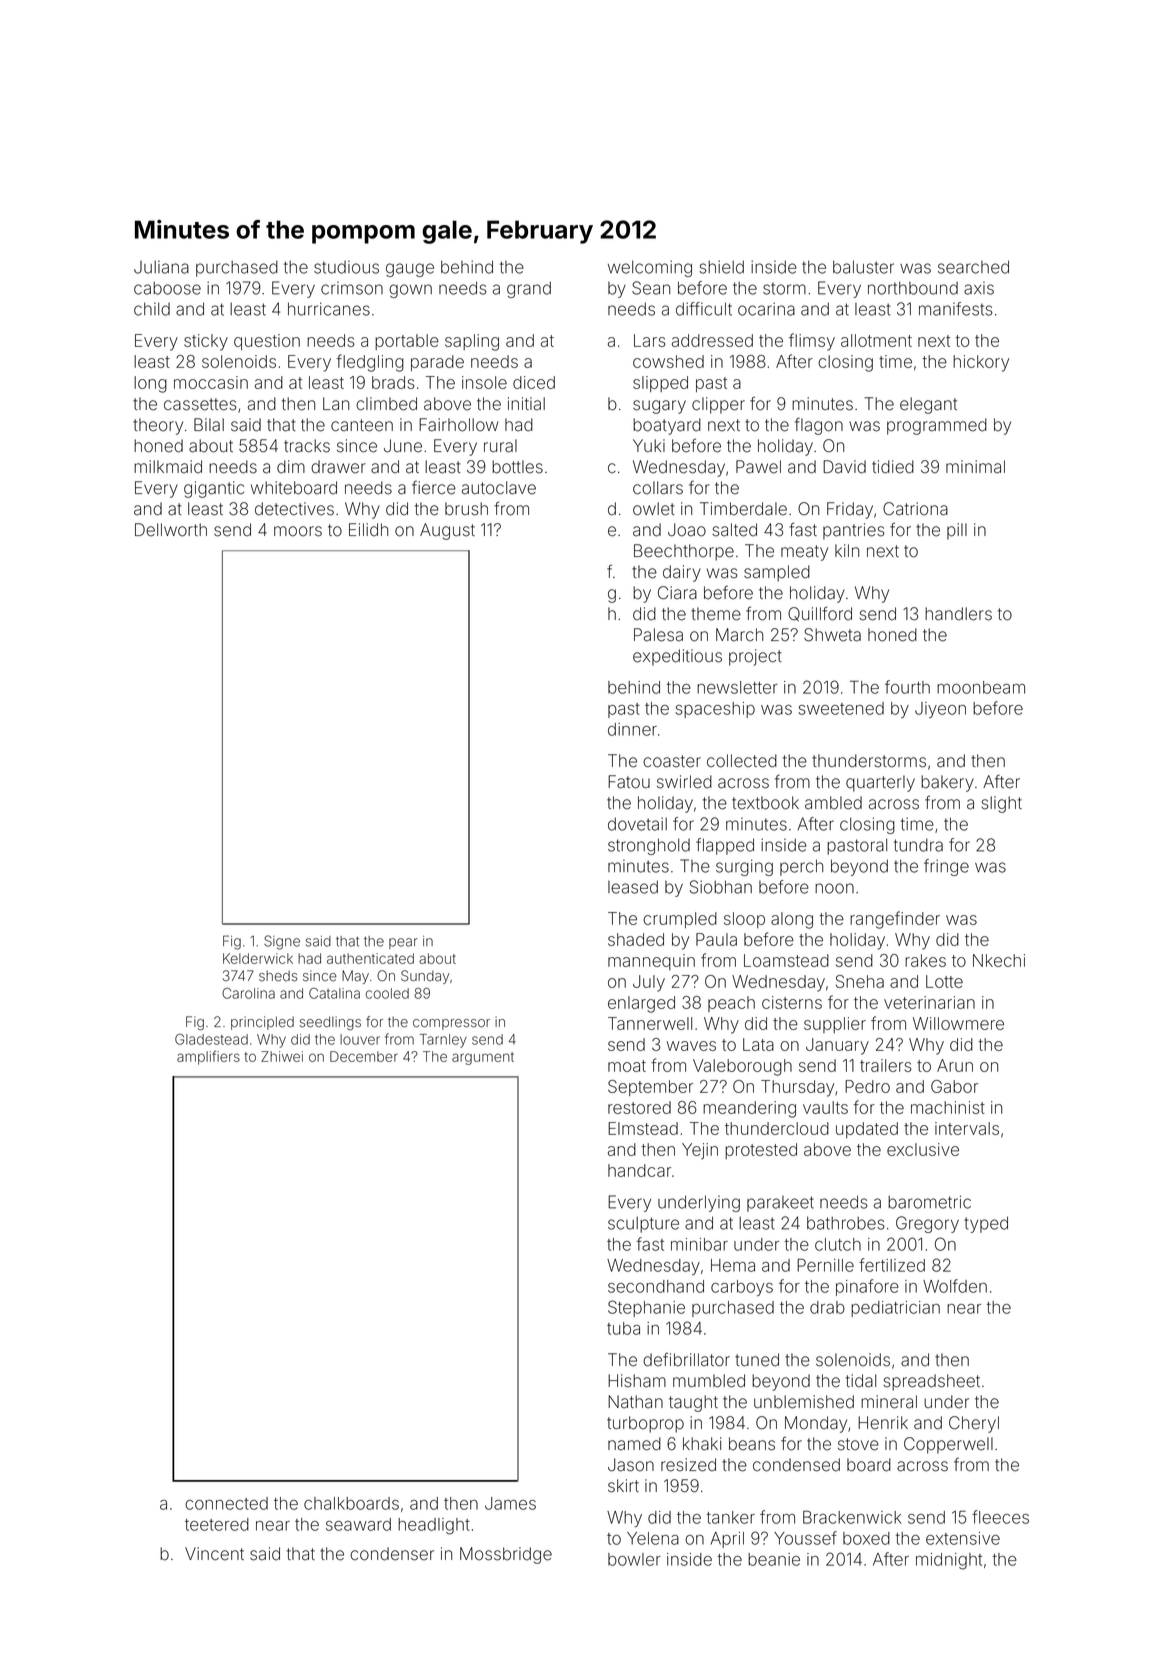  What do you see at coordinates (955, 1286) in the page?
I see `Wolfden` at bounding box center [955, 1286].
